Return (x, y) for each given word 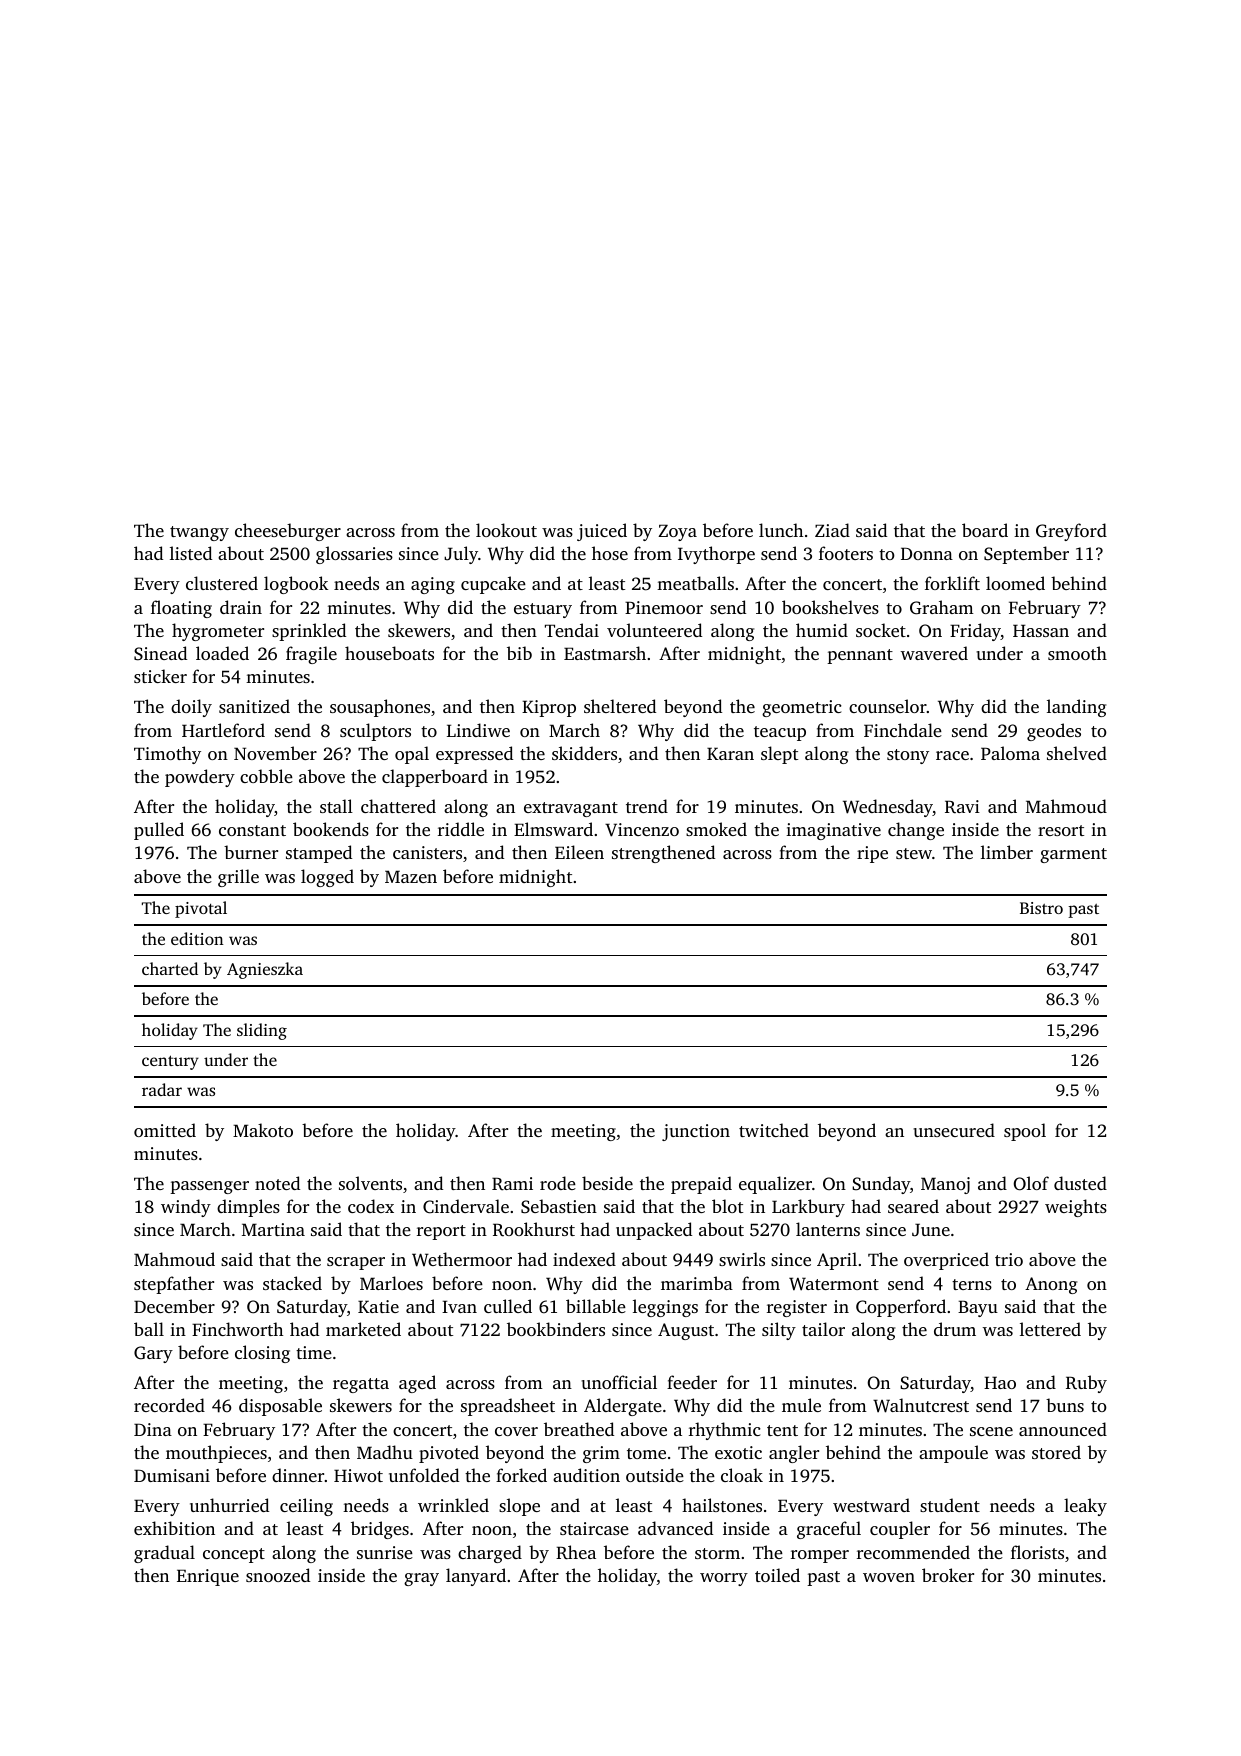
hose (610, 553)
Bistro (1041, 908)
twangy (199, 533)
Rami (512, 1184)
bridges (380, 1530)
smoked (716, 829)
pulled (159, 831)
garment (1073, 855)
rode (558, 1183)
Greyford (1071, 532)
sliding (262, 1031)
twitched (774, 1130)
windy (186, 1208)
